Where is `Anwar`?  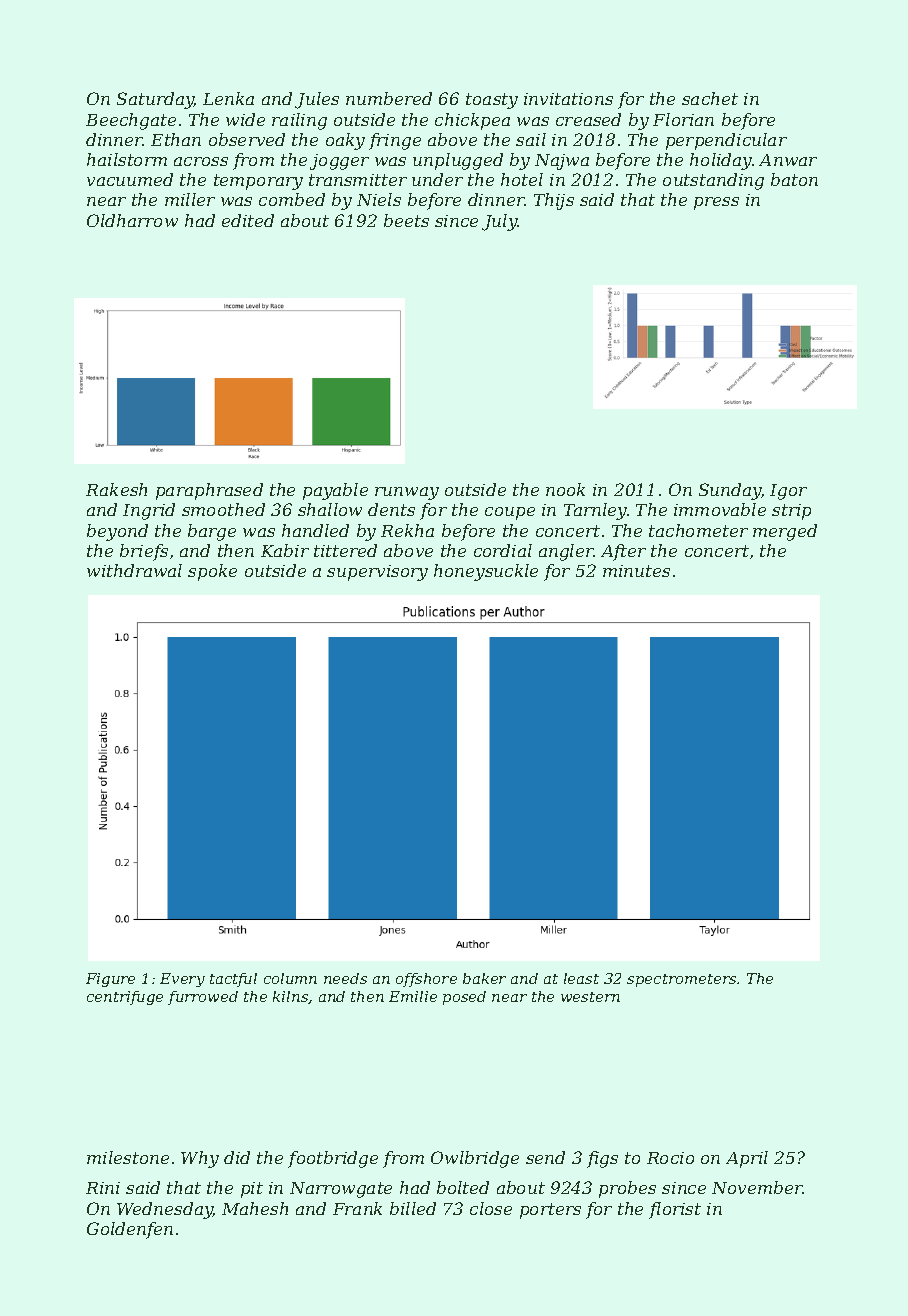 Anwar is located at coordinates (788, 160).
